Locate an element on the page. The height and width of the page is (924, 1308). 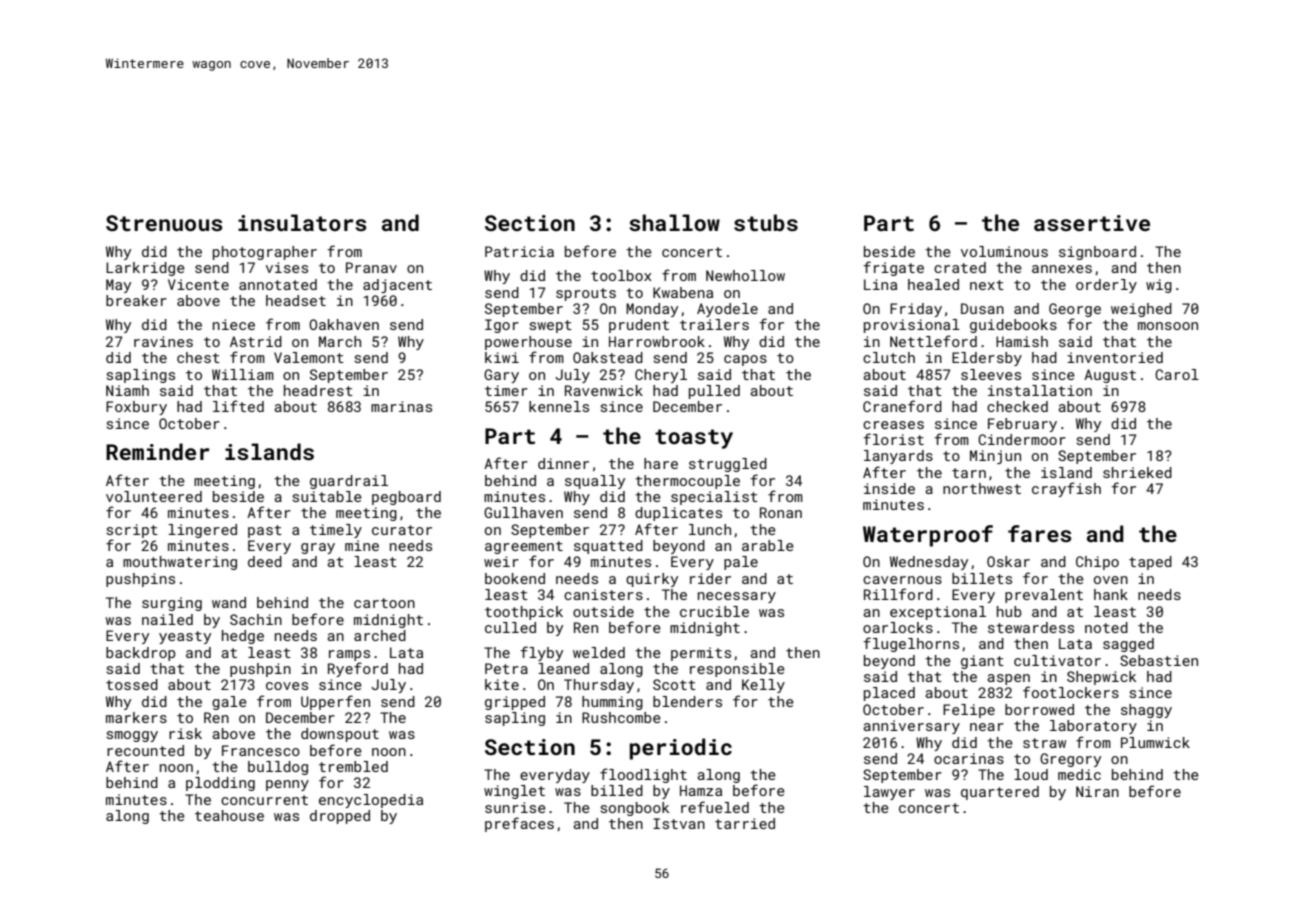
Niran is located at coordinates (1097, 791).
